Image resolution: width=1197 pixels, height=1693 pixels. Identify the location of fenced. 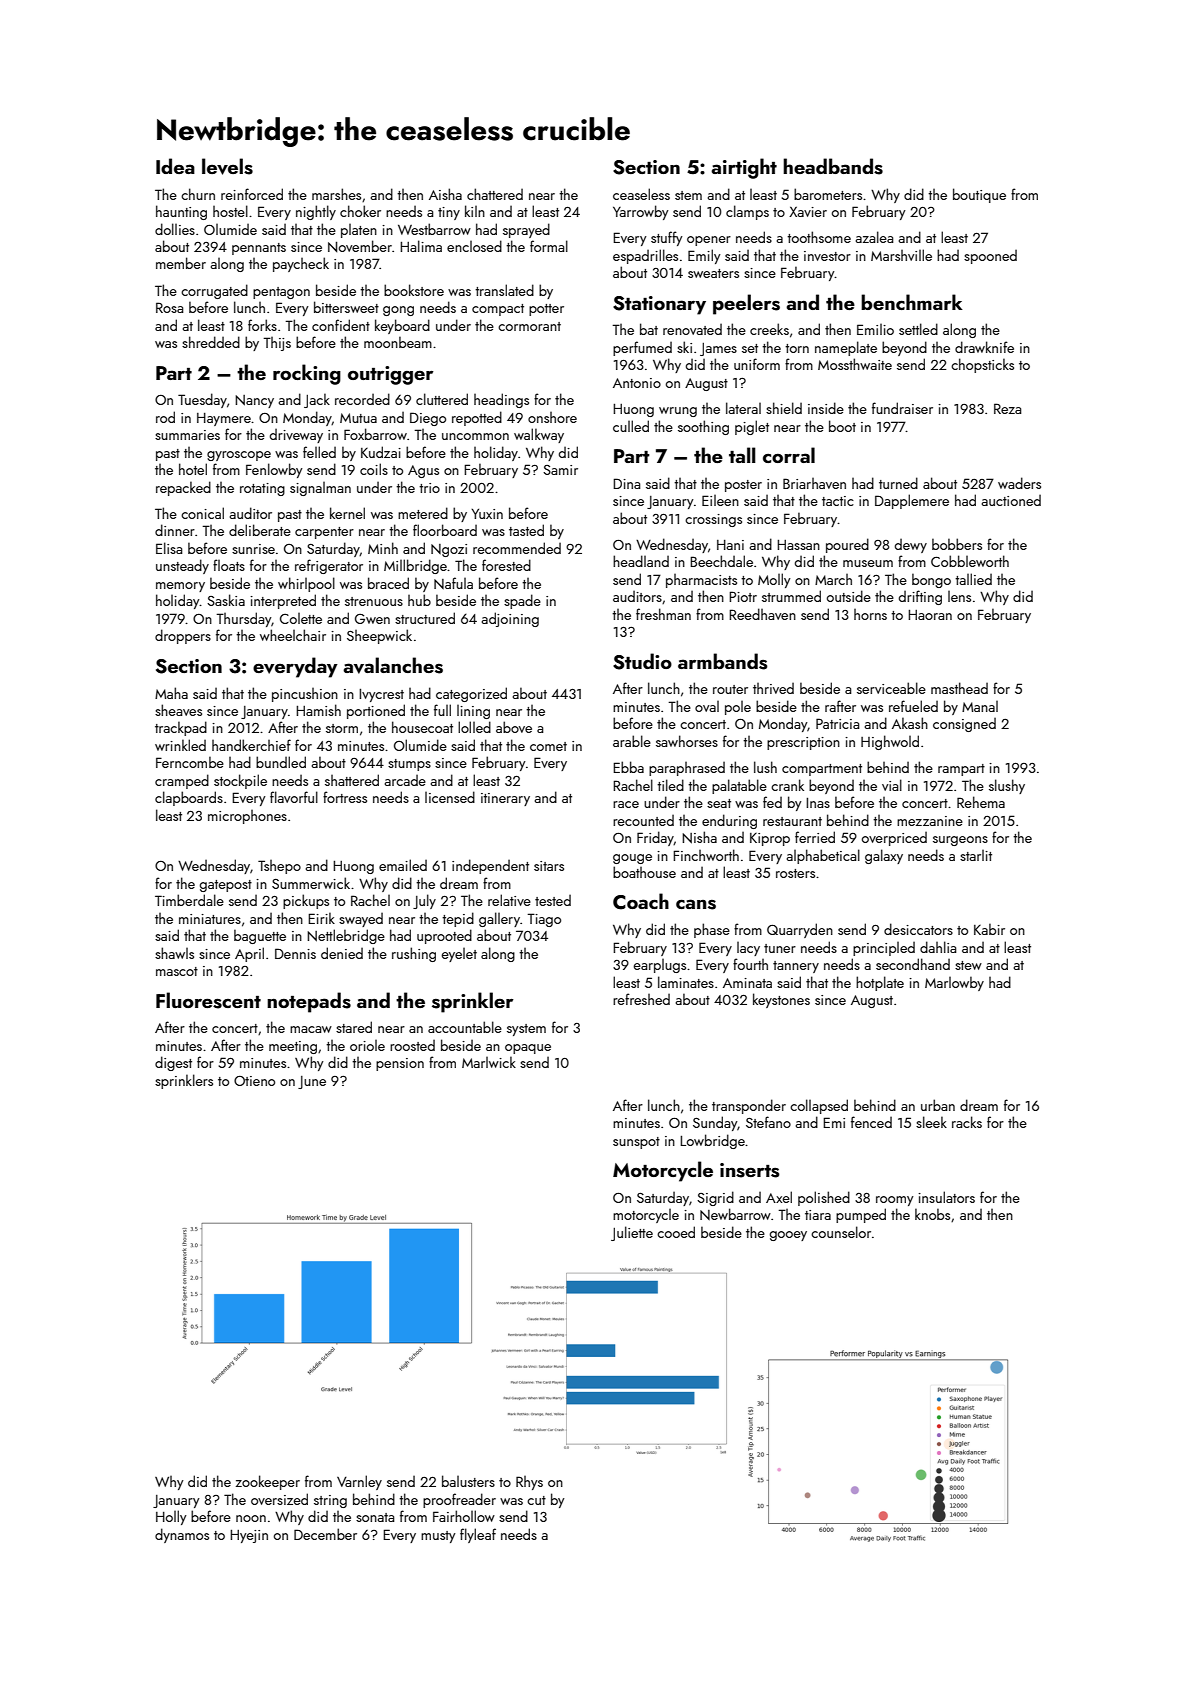
(871, 1122).
